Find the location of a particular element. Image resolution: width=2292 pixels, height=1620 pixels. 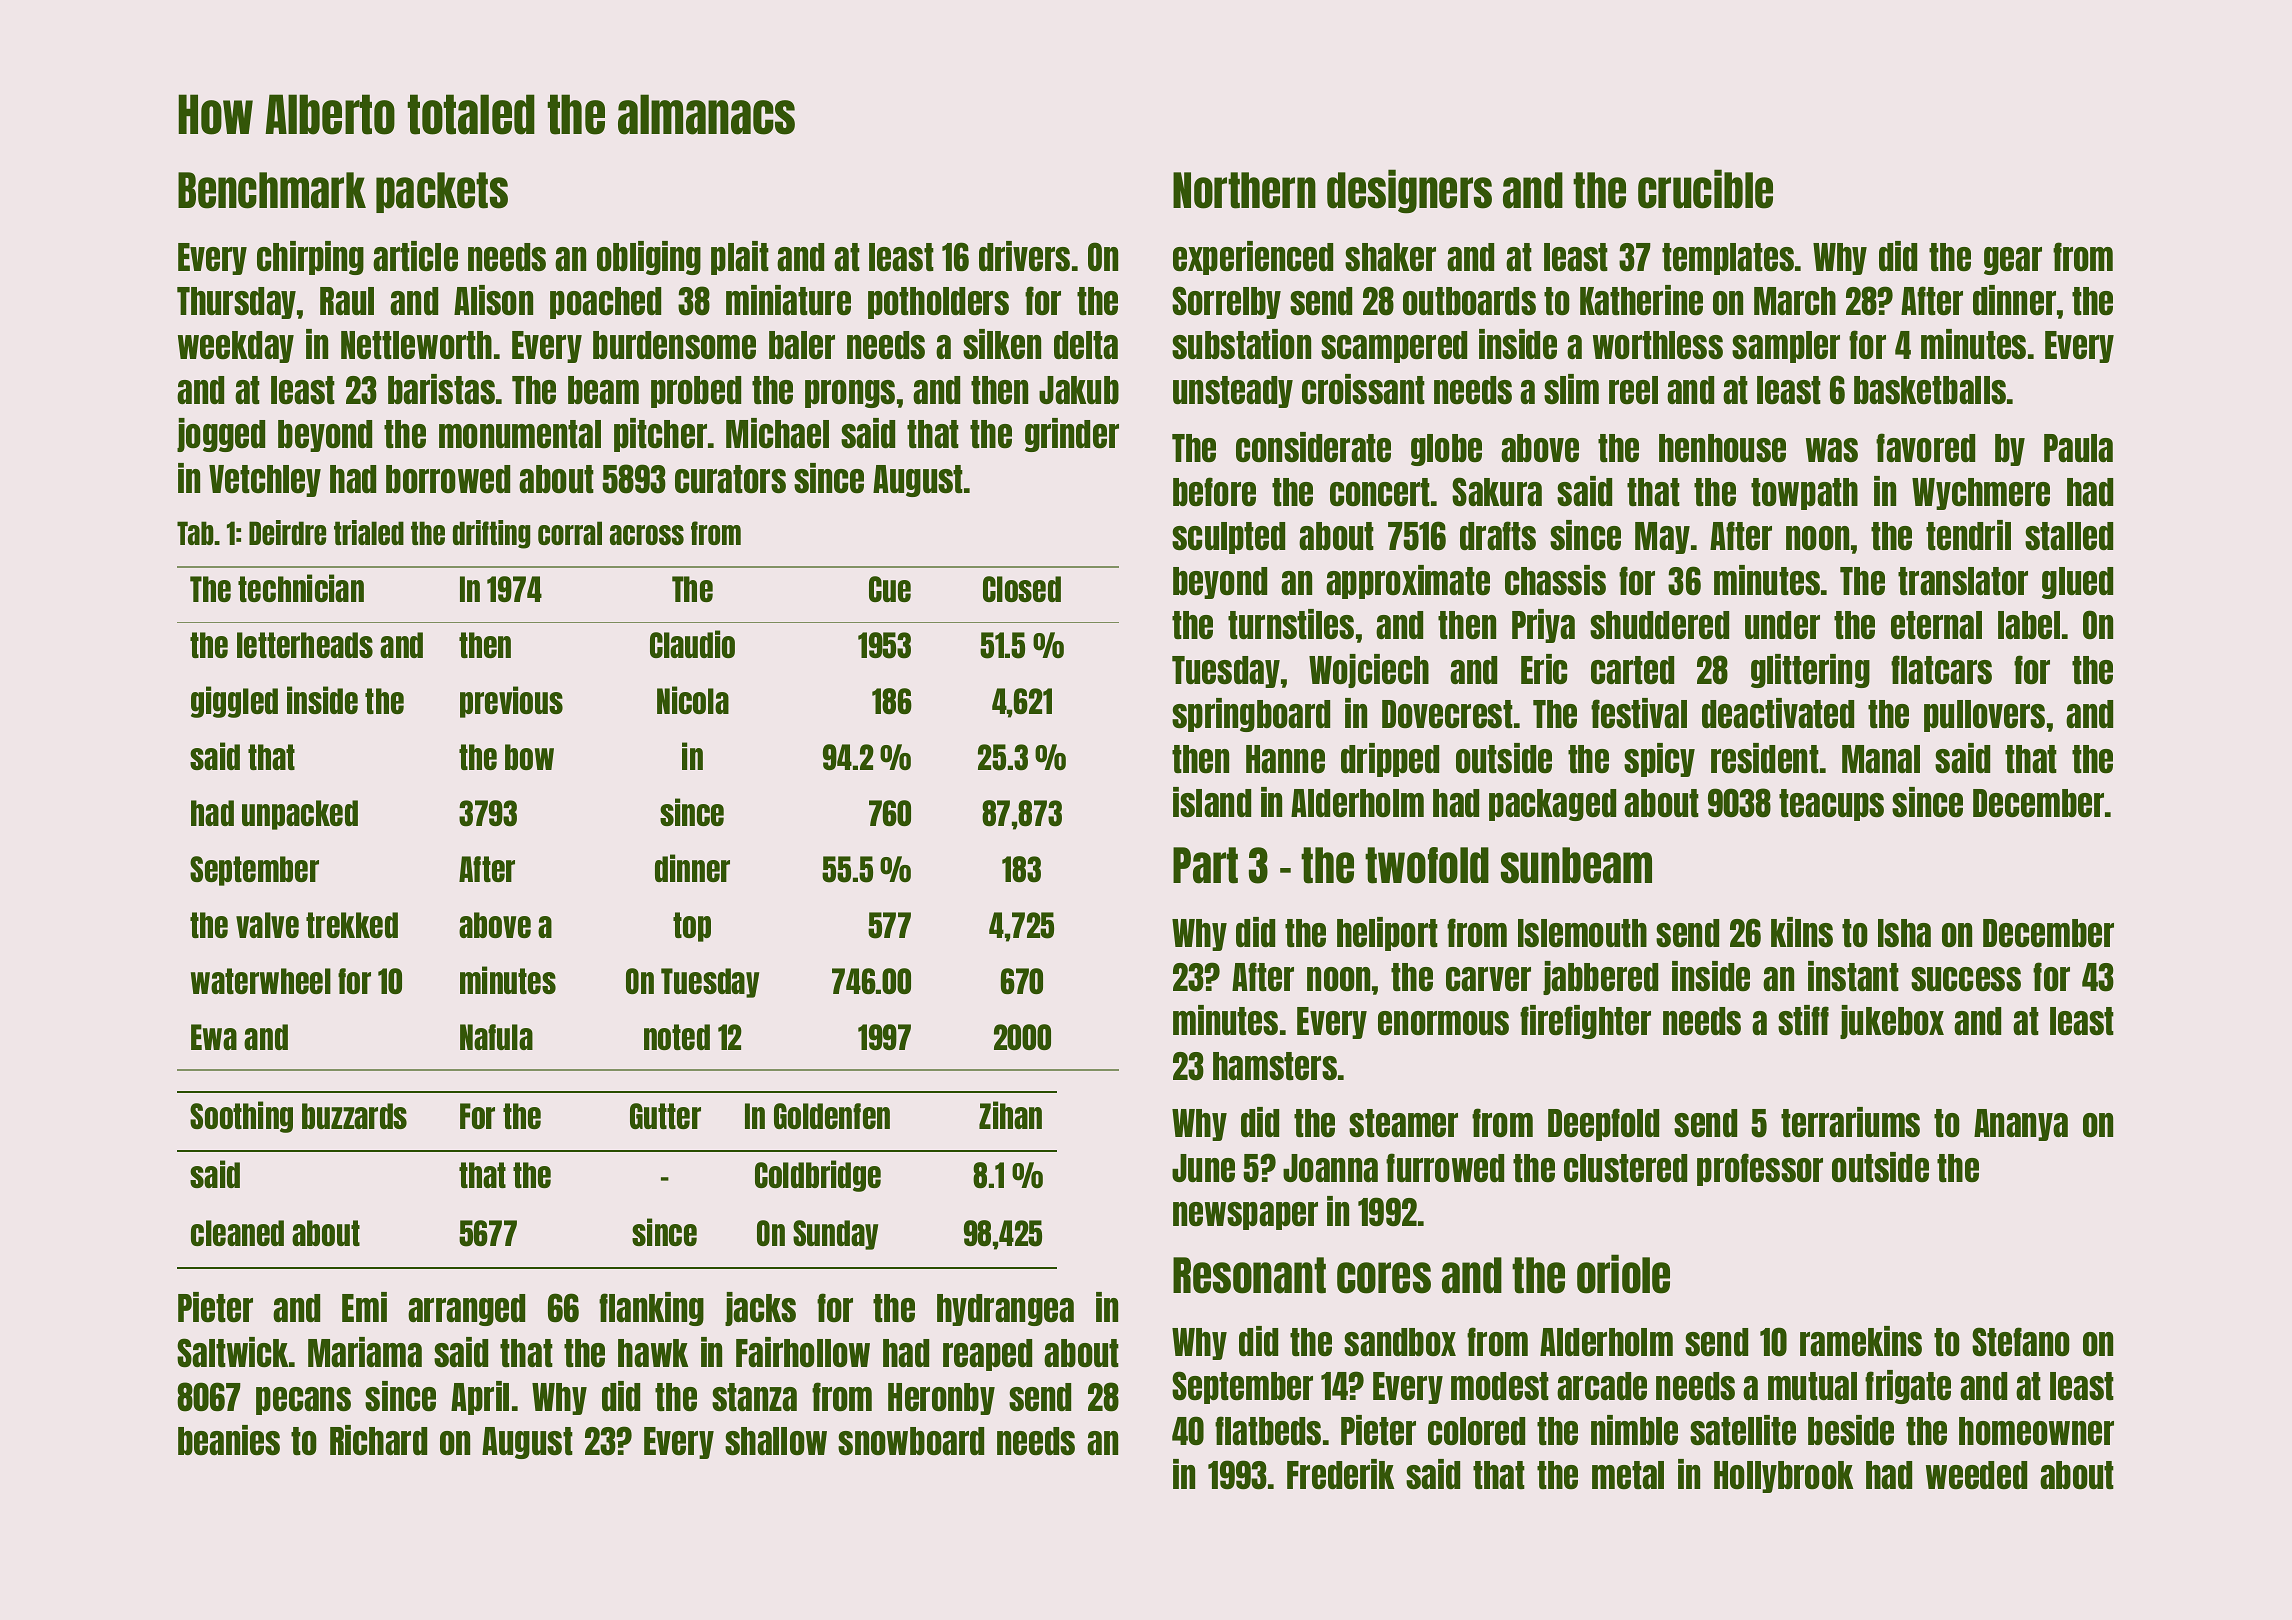

crucible is located at coordinates (1705, 189).
